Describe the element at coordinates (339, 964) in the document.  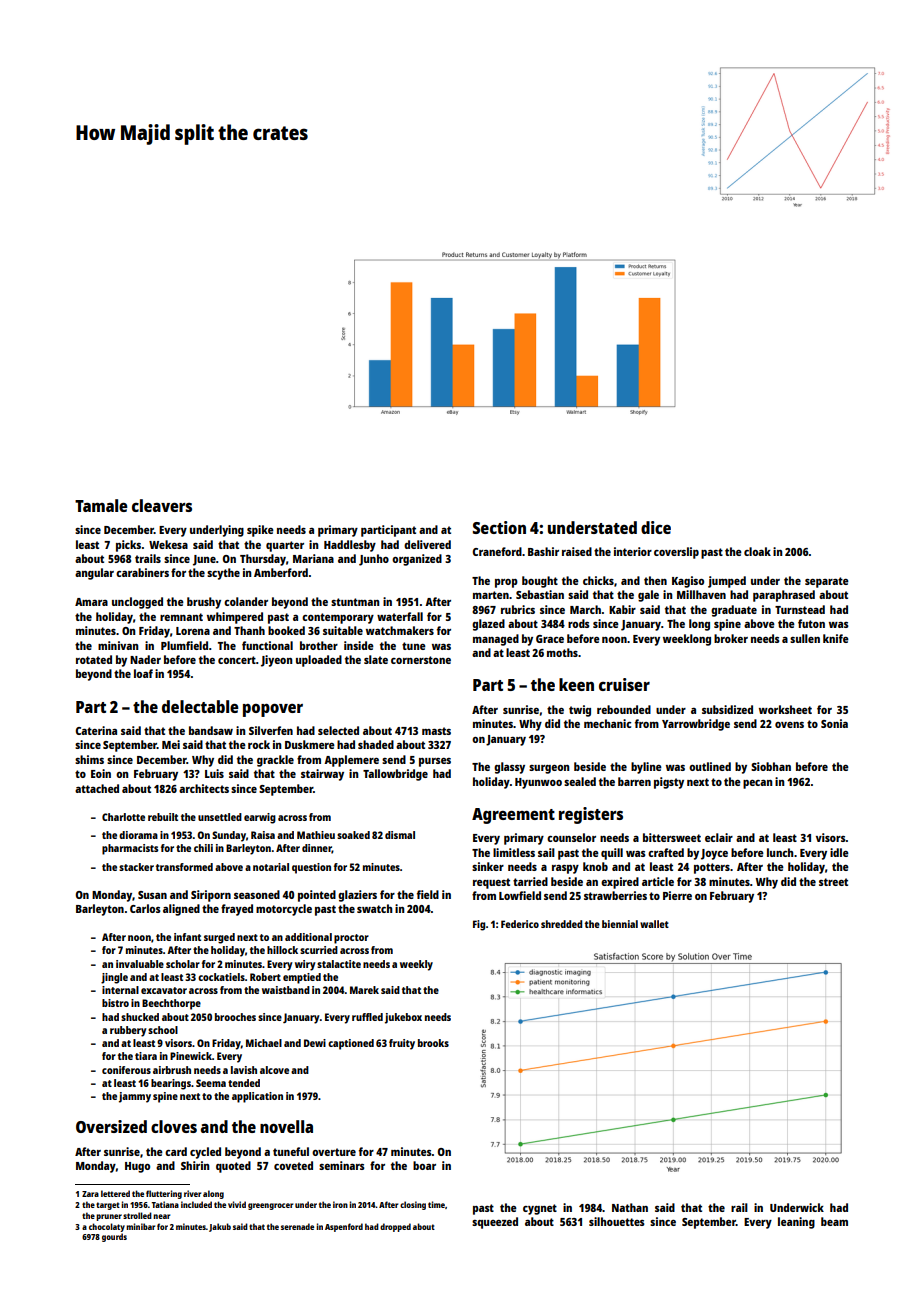
I see `stalactite` at that location.
